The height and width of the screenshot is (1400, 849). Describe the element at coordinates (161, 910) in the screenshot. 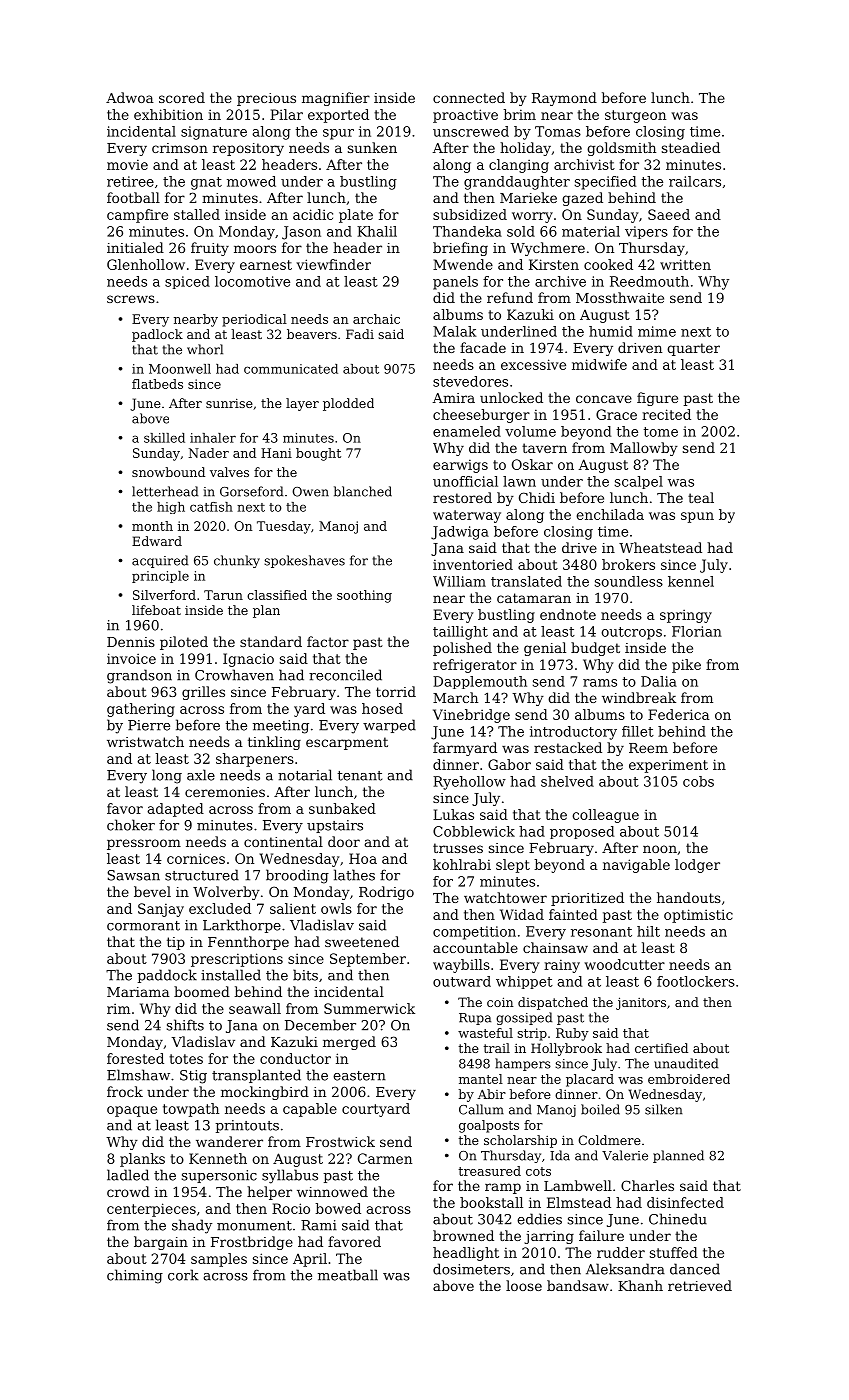

I see `Sanjay` at that location.
